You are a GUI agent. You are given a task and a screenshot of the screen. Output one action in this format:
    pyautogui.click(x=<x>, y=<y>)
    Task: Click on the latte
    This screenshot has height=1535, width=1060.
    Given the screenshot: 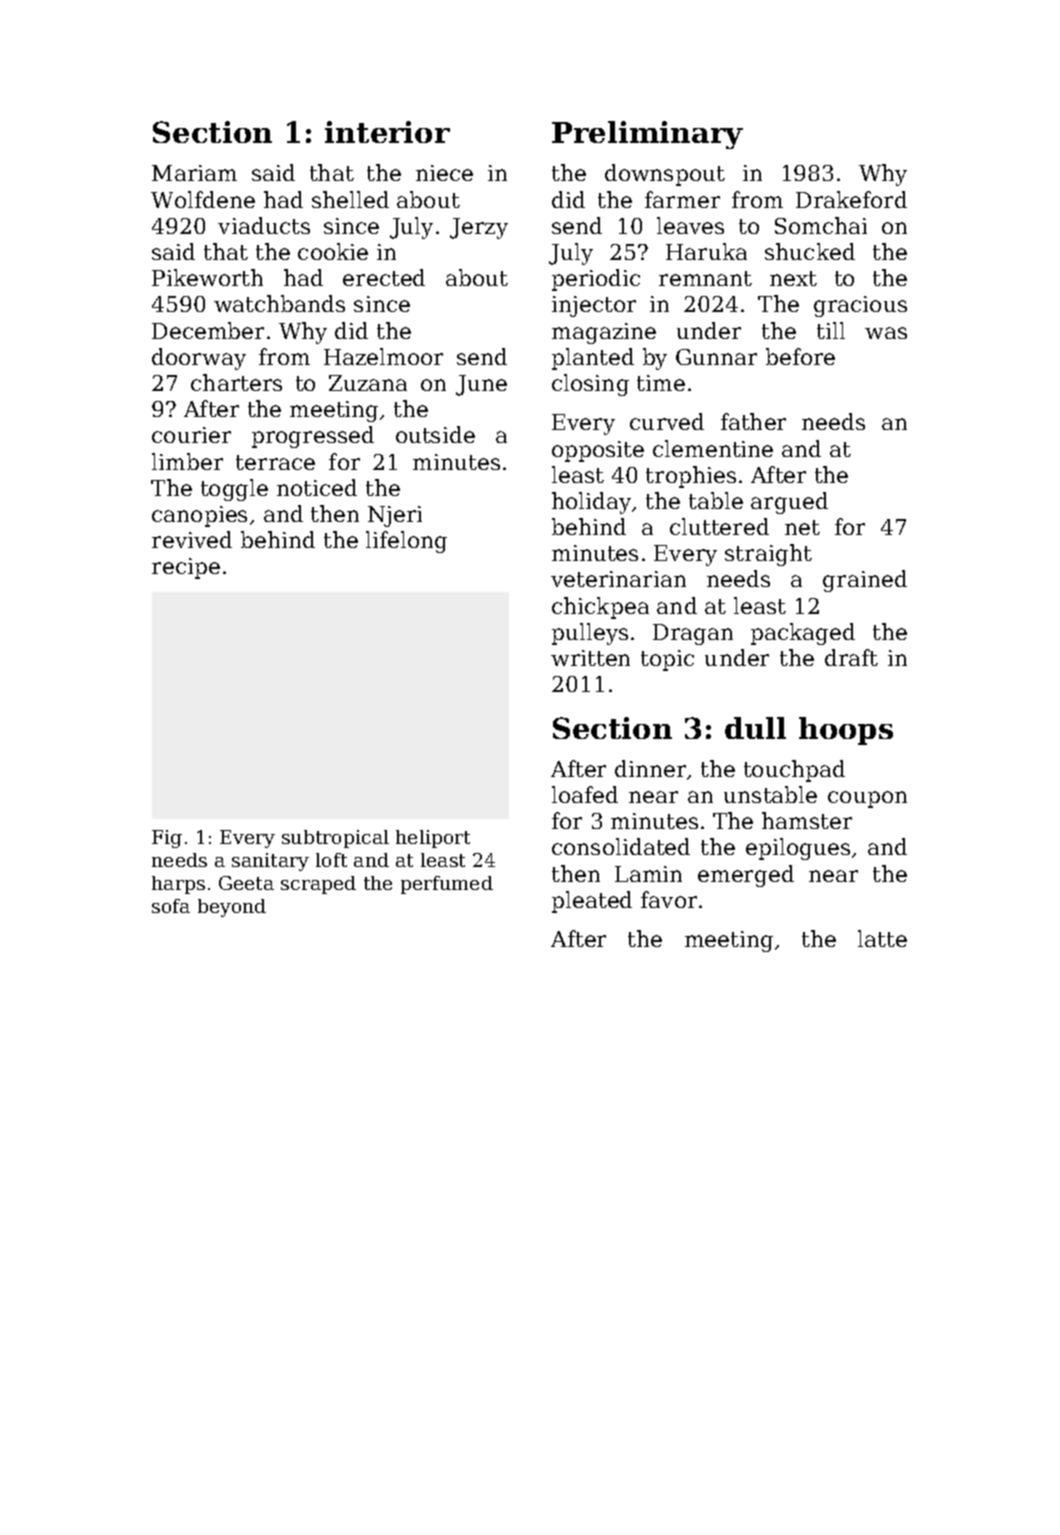 What is the action you would take?
    pyautogui.click(x=882, y=938)
